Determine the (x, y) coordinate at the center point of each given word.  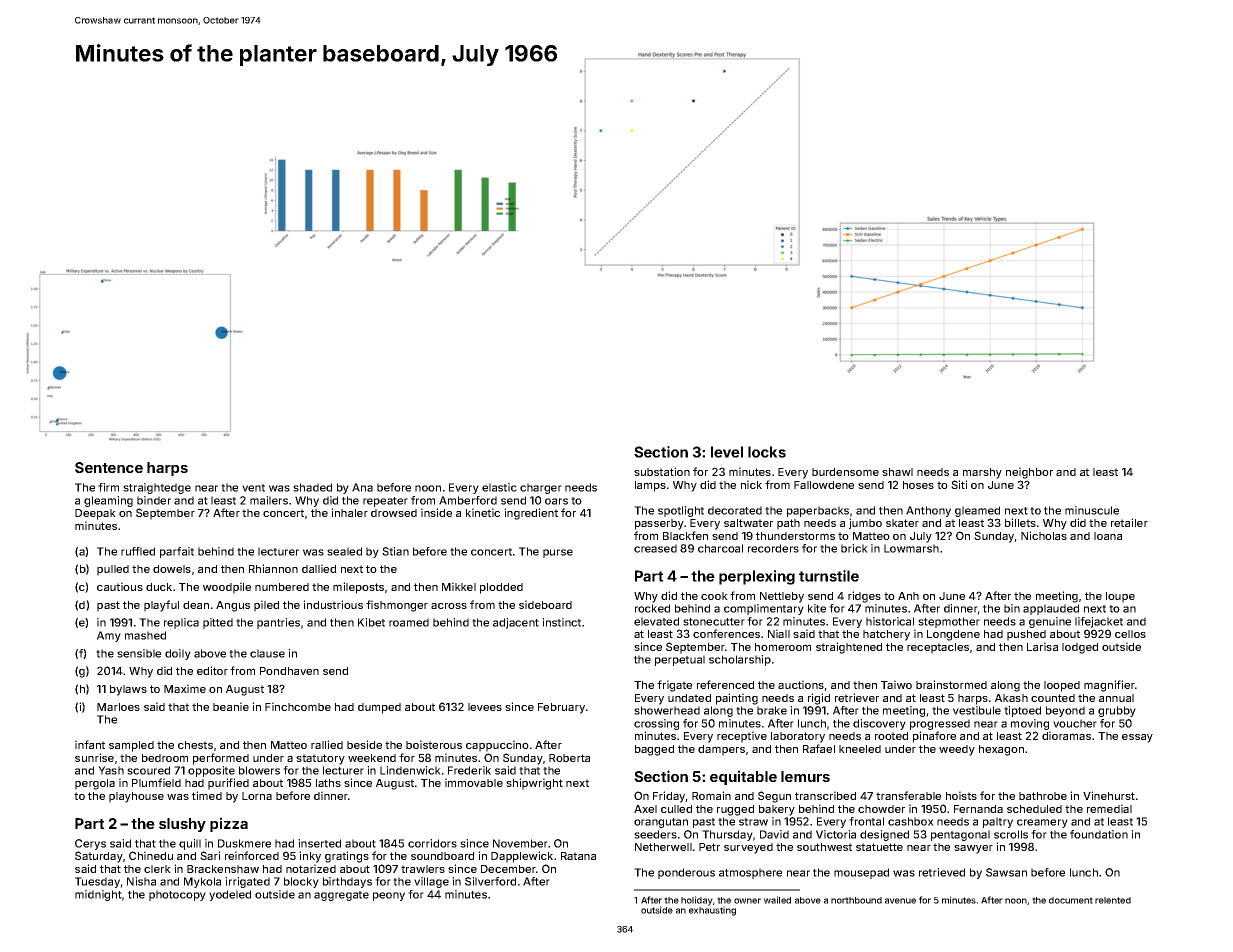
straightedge (157, 488)
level (727, 452)
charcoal (720, 548)
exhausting (712, 911)
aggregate (341, 896)
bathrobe (1043, 796)
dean (196, 605)
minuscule (1092, 510)
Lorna (257, 796)
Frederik (469, 770)
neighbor (1029, 473)
